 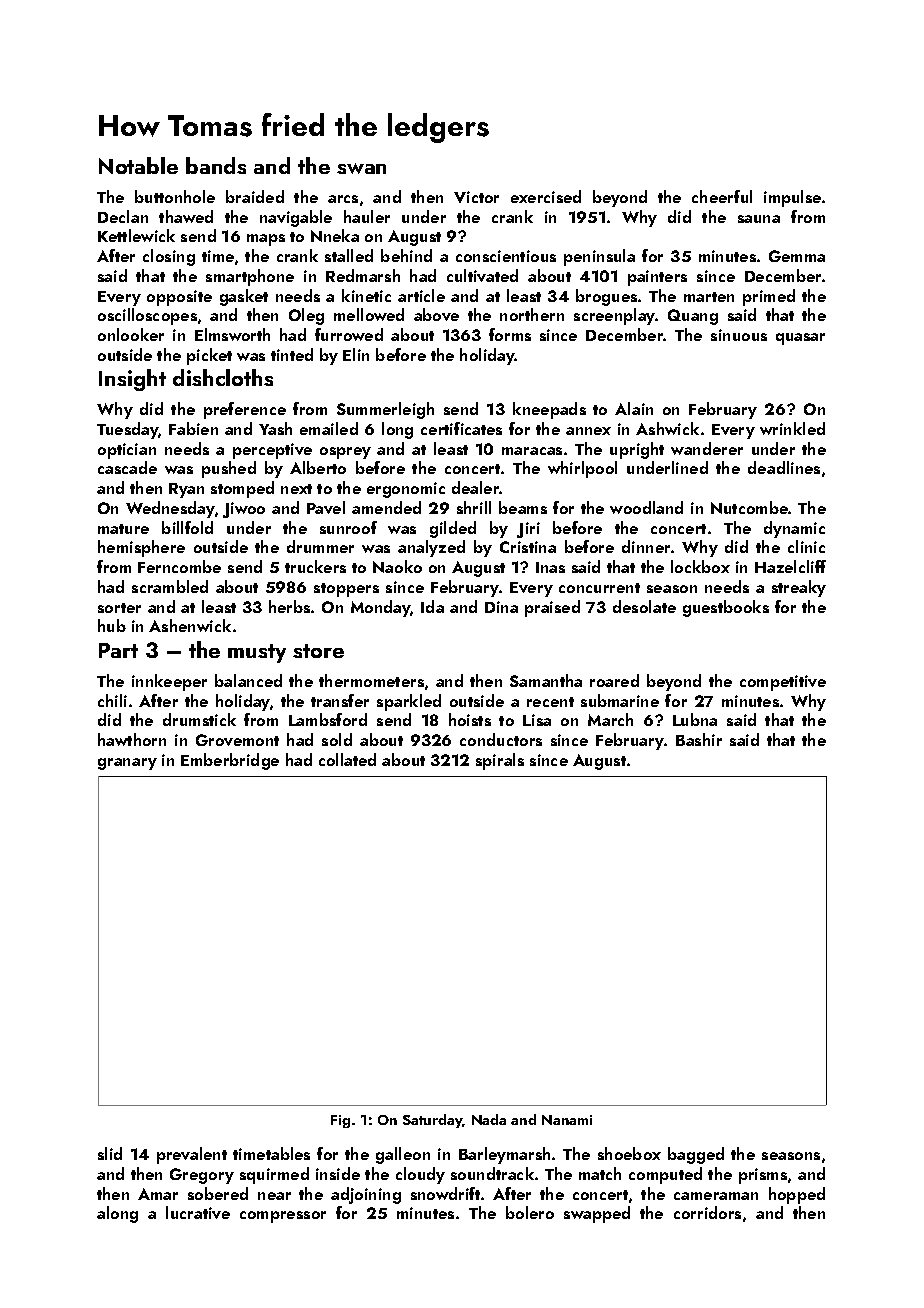 I want to click on Nutcombe, so click(x=749, y=507).
